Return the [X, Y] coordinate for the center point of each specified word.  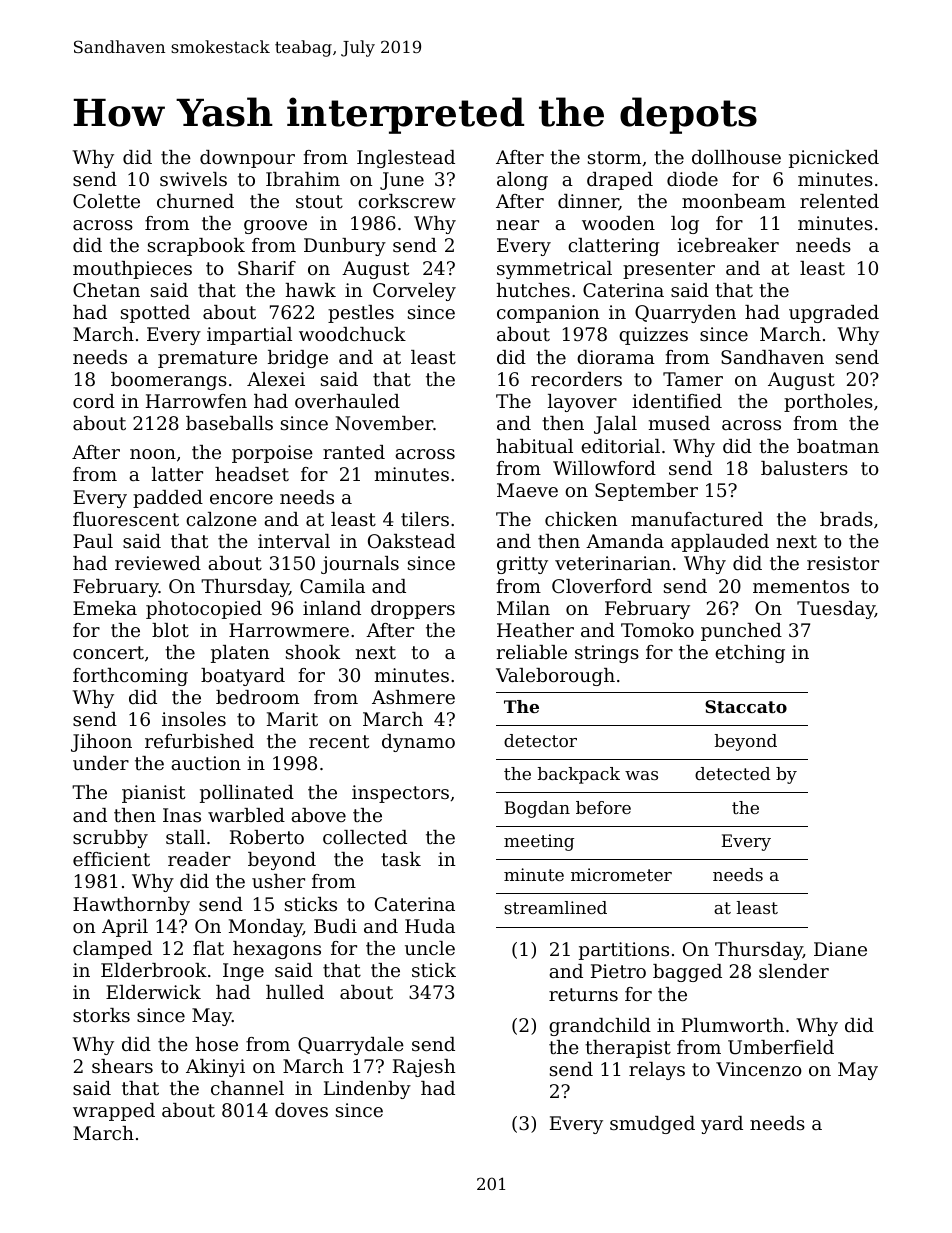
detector [540, 740]
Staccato [746, 706]
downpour [247, 159]
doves [301, 1110]
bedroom [257, 697]
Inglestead [406, 159]
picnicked [834, 159]
